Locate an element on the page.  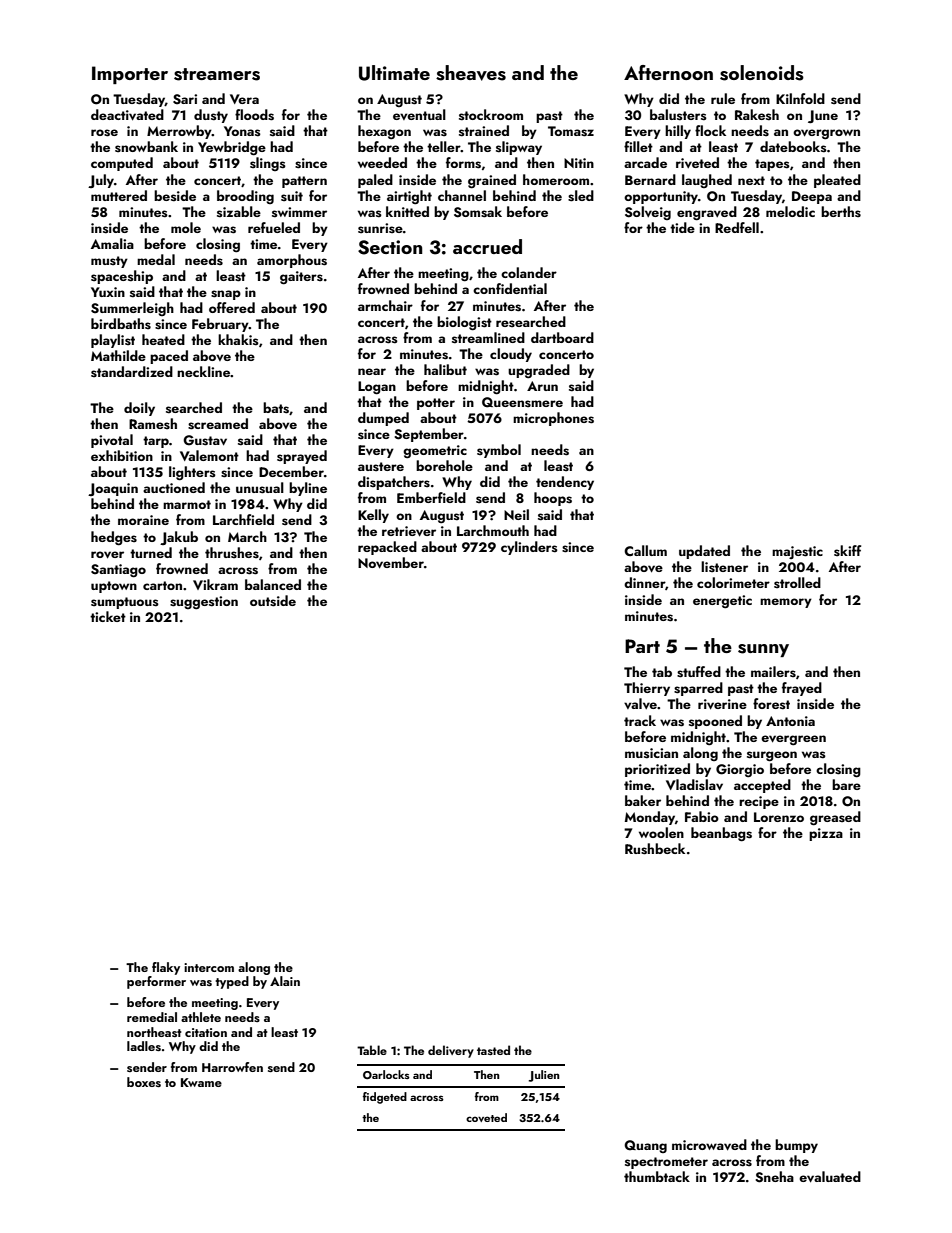
solenoids is located at coordinates (762, 73).
